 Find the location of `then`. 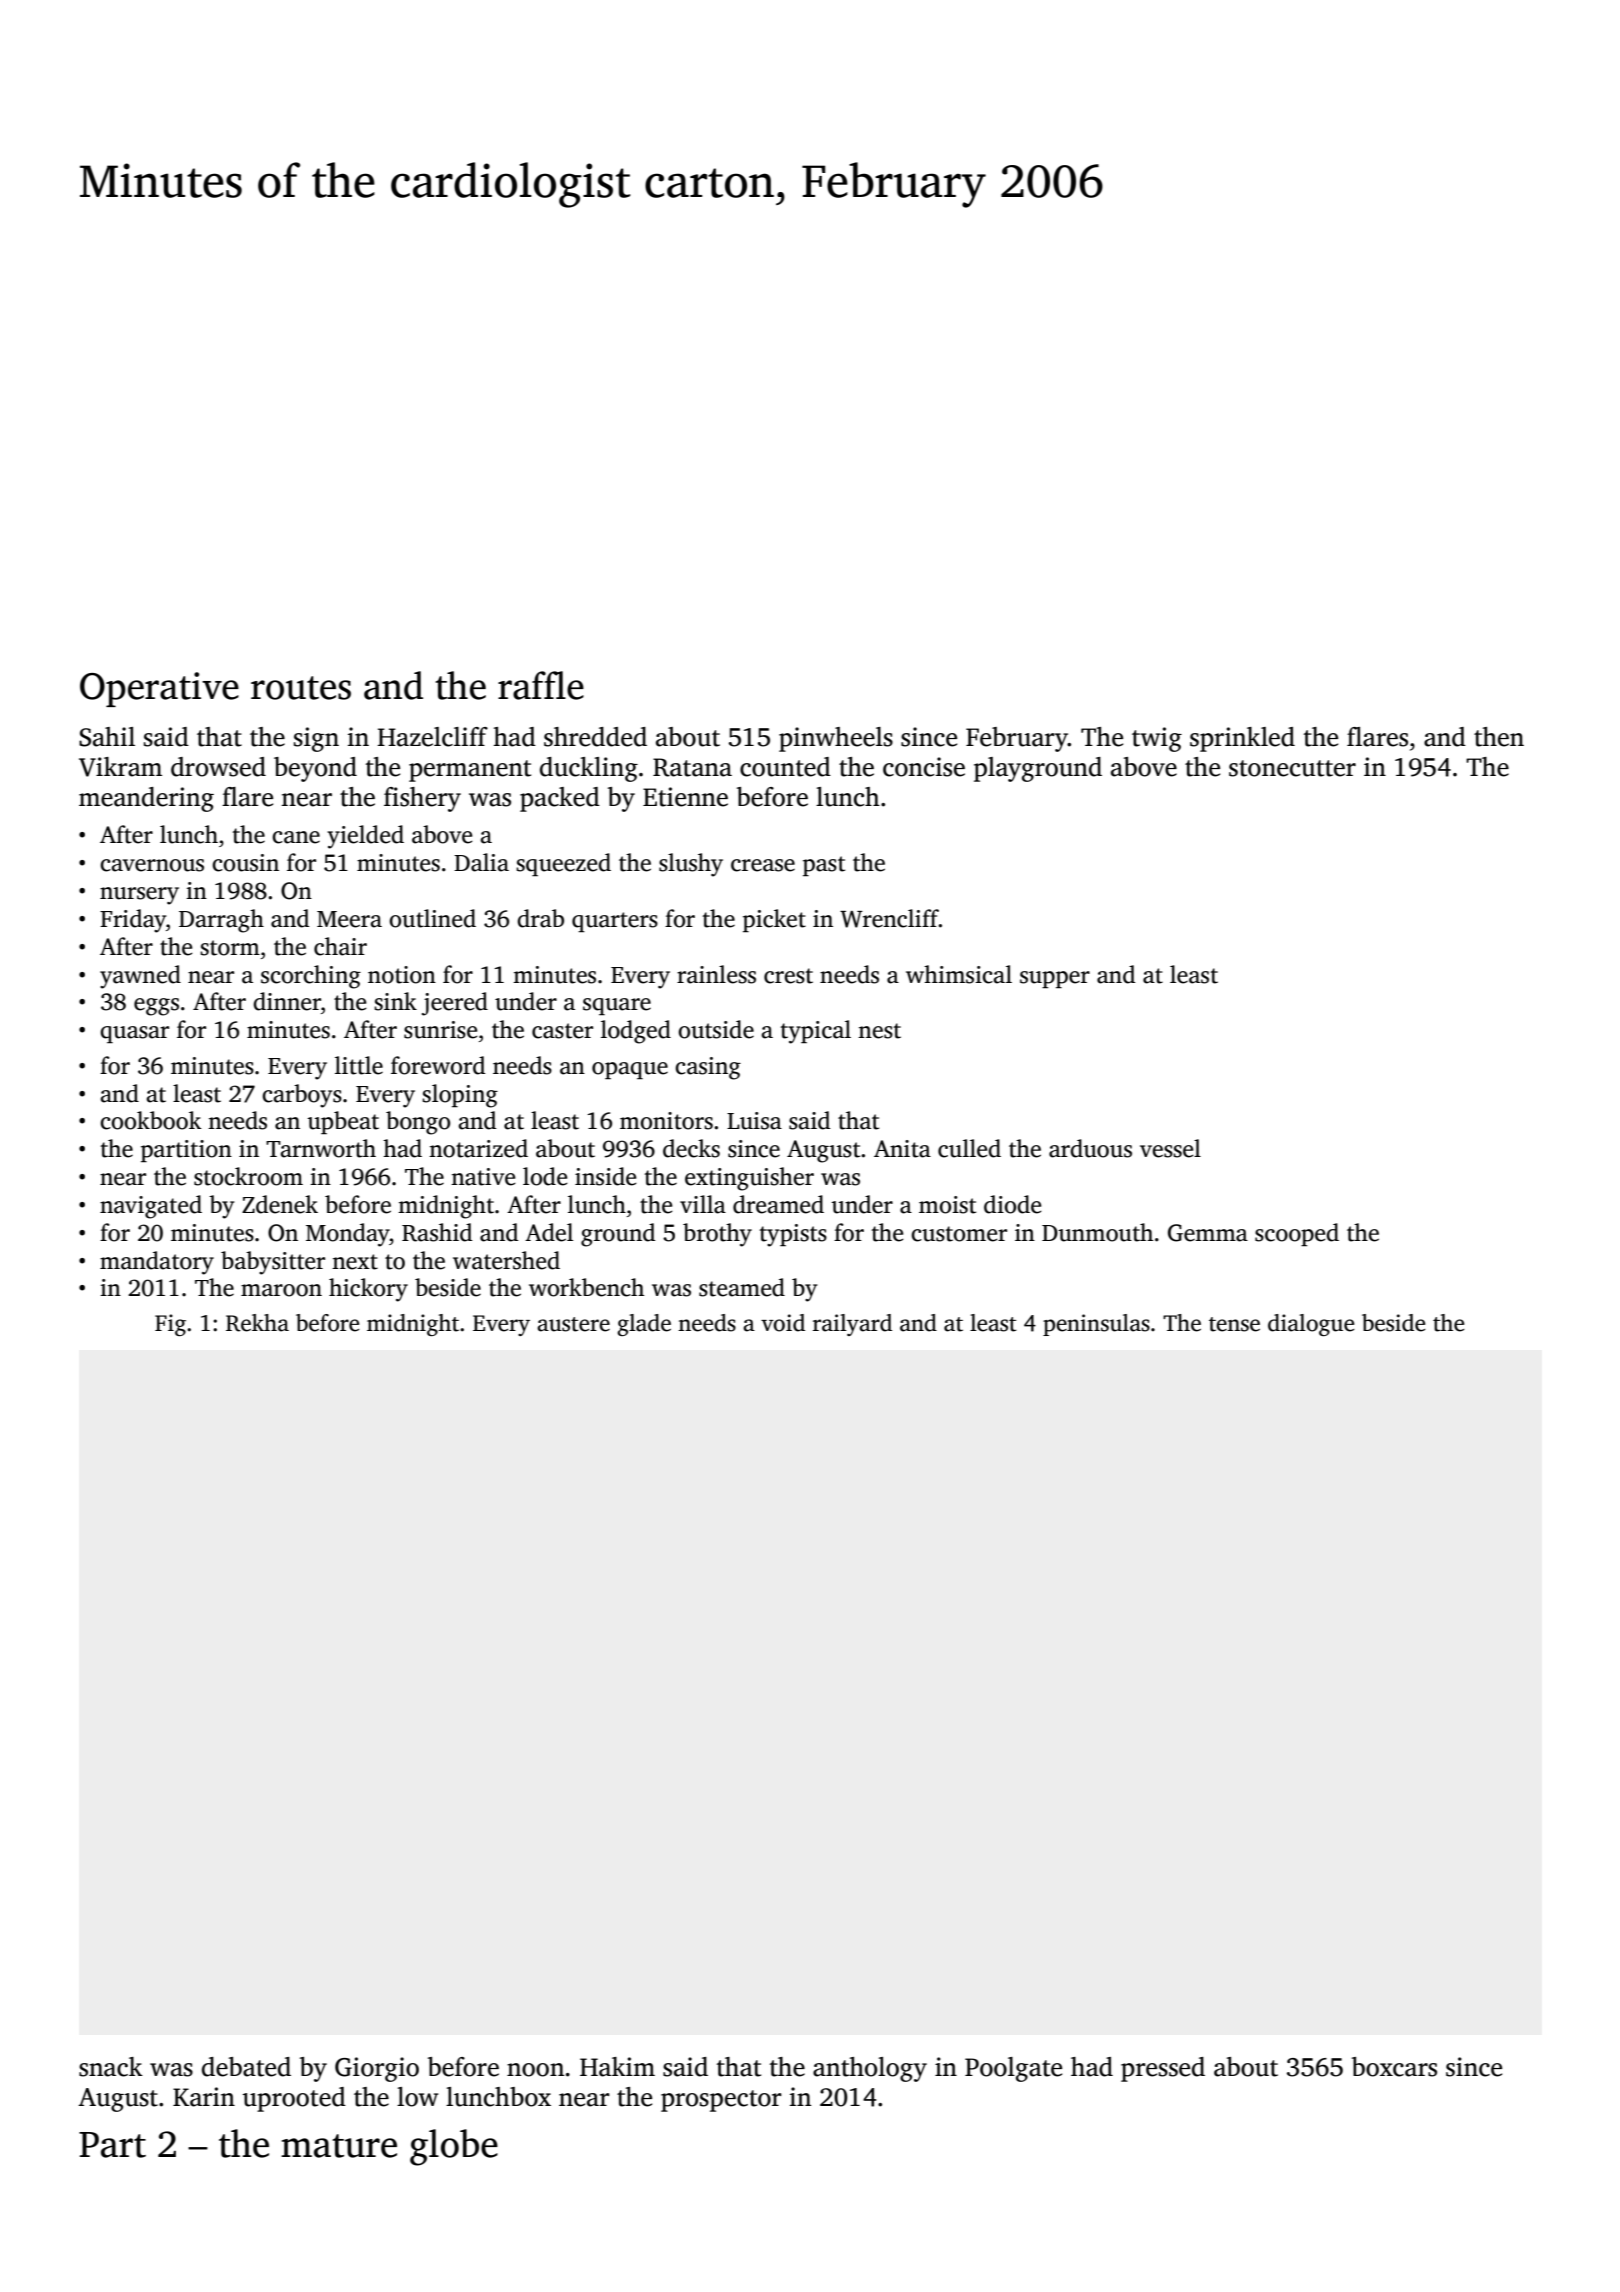

then is located at coordinates (1499, 737).
